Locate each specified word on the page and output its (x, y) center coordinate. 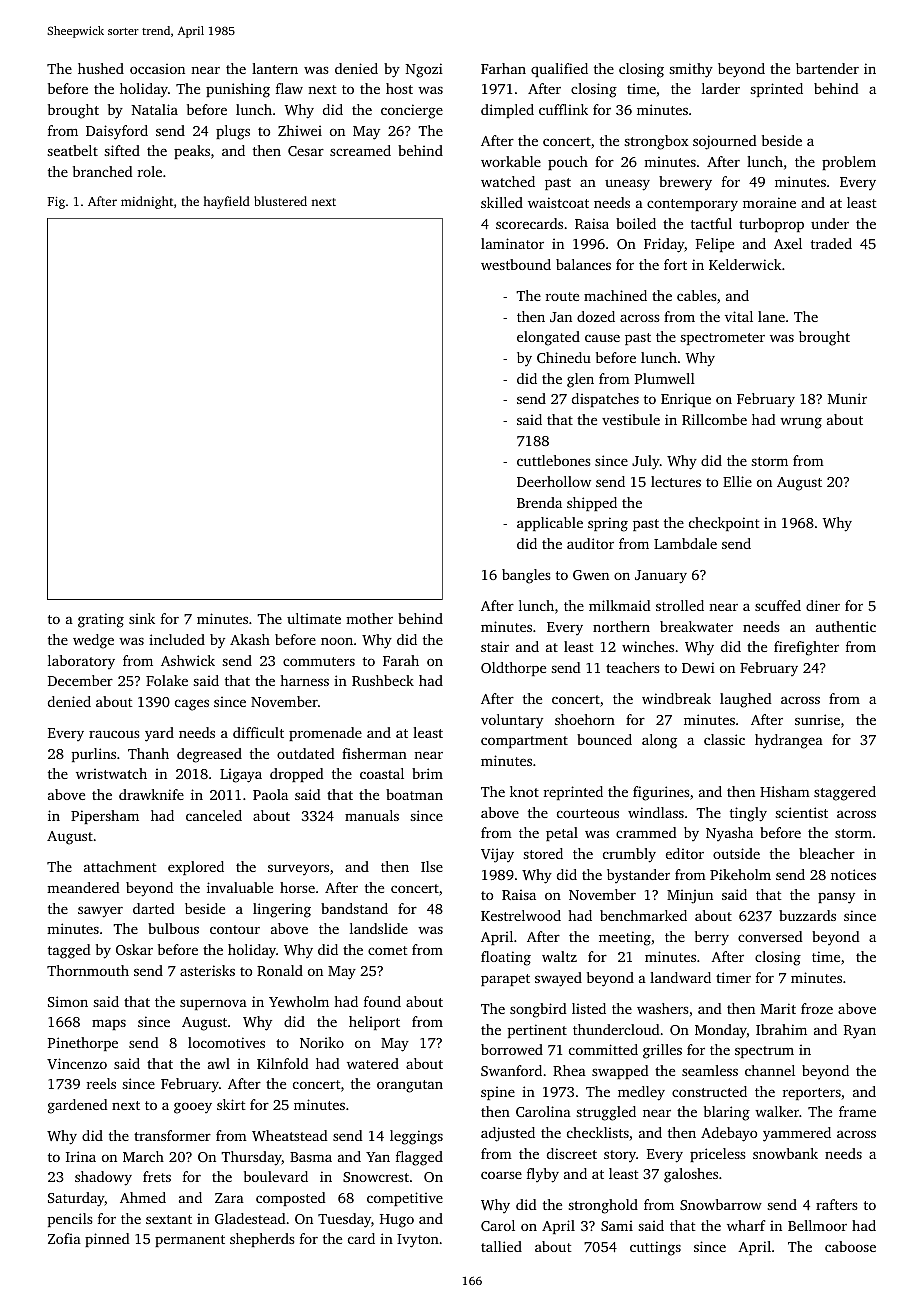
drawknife (151, 794)
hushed (101, 68)
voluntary (512, 721)
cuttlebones (554, 460)
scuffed (778, 605)
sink (142, 618)
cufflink (563, 109)
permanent (190, 1241)
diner (823, 605)
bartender (827, 68)
